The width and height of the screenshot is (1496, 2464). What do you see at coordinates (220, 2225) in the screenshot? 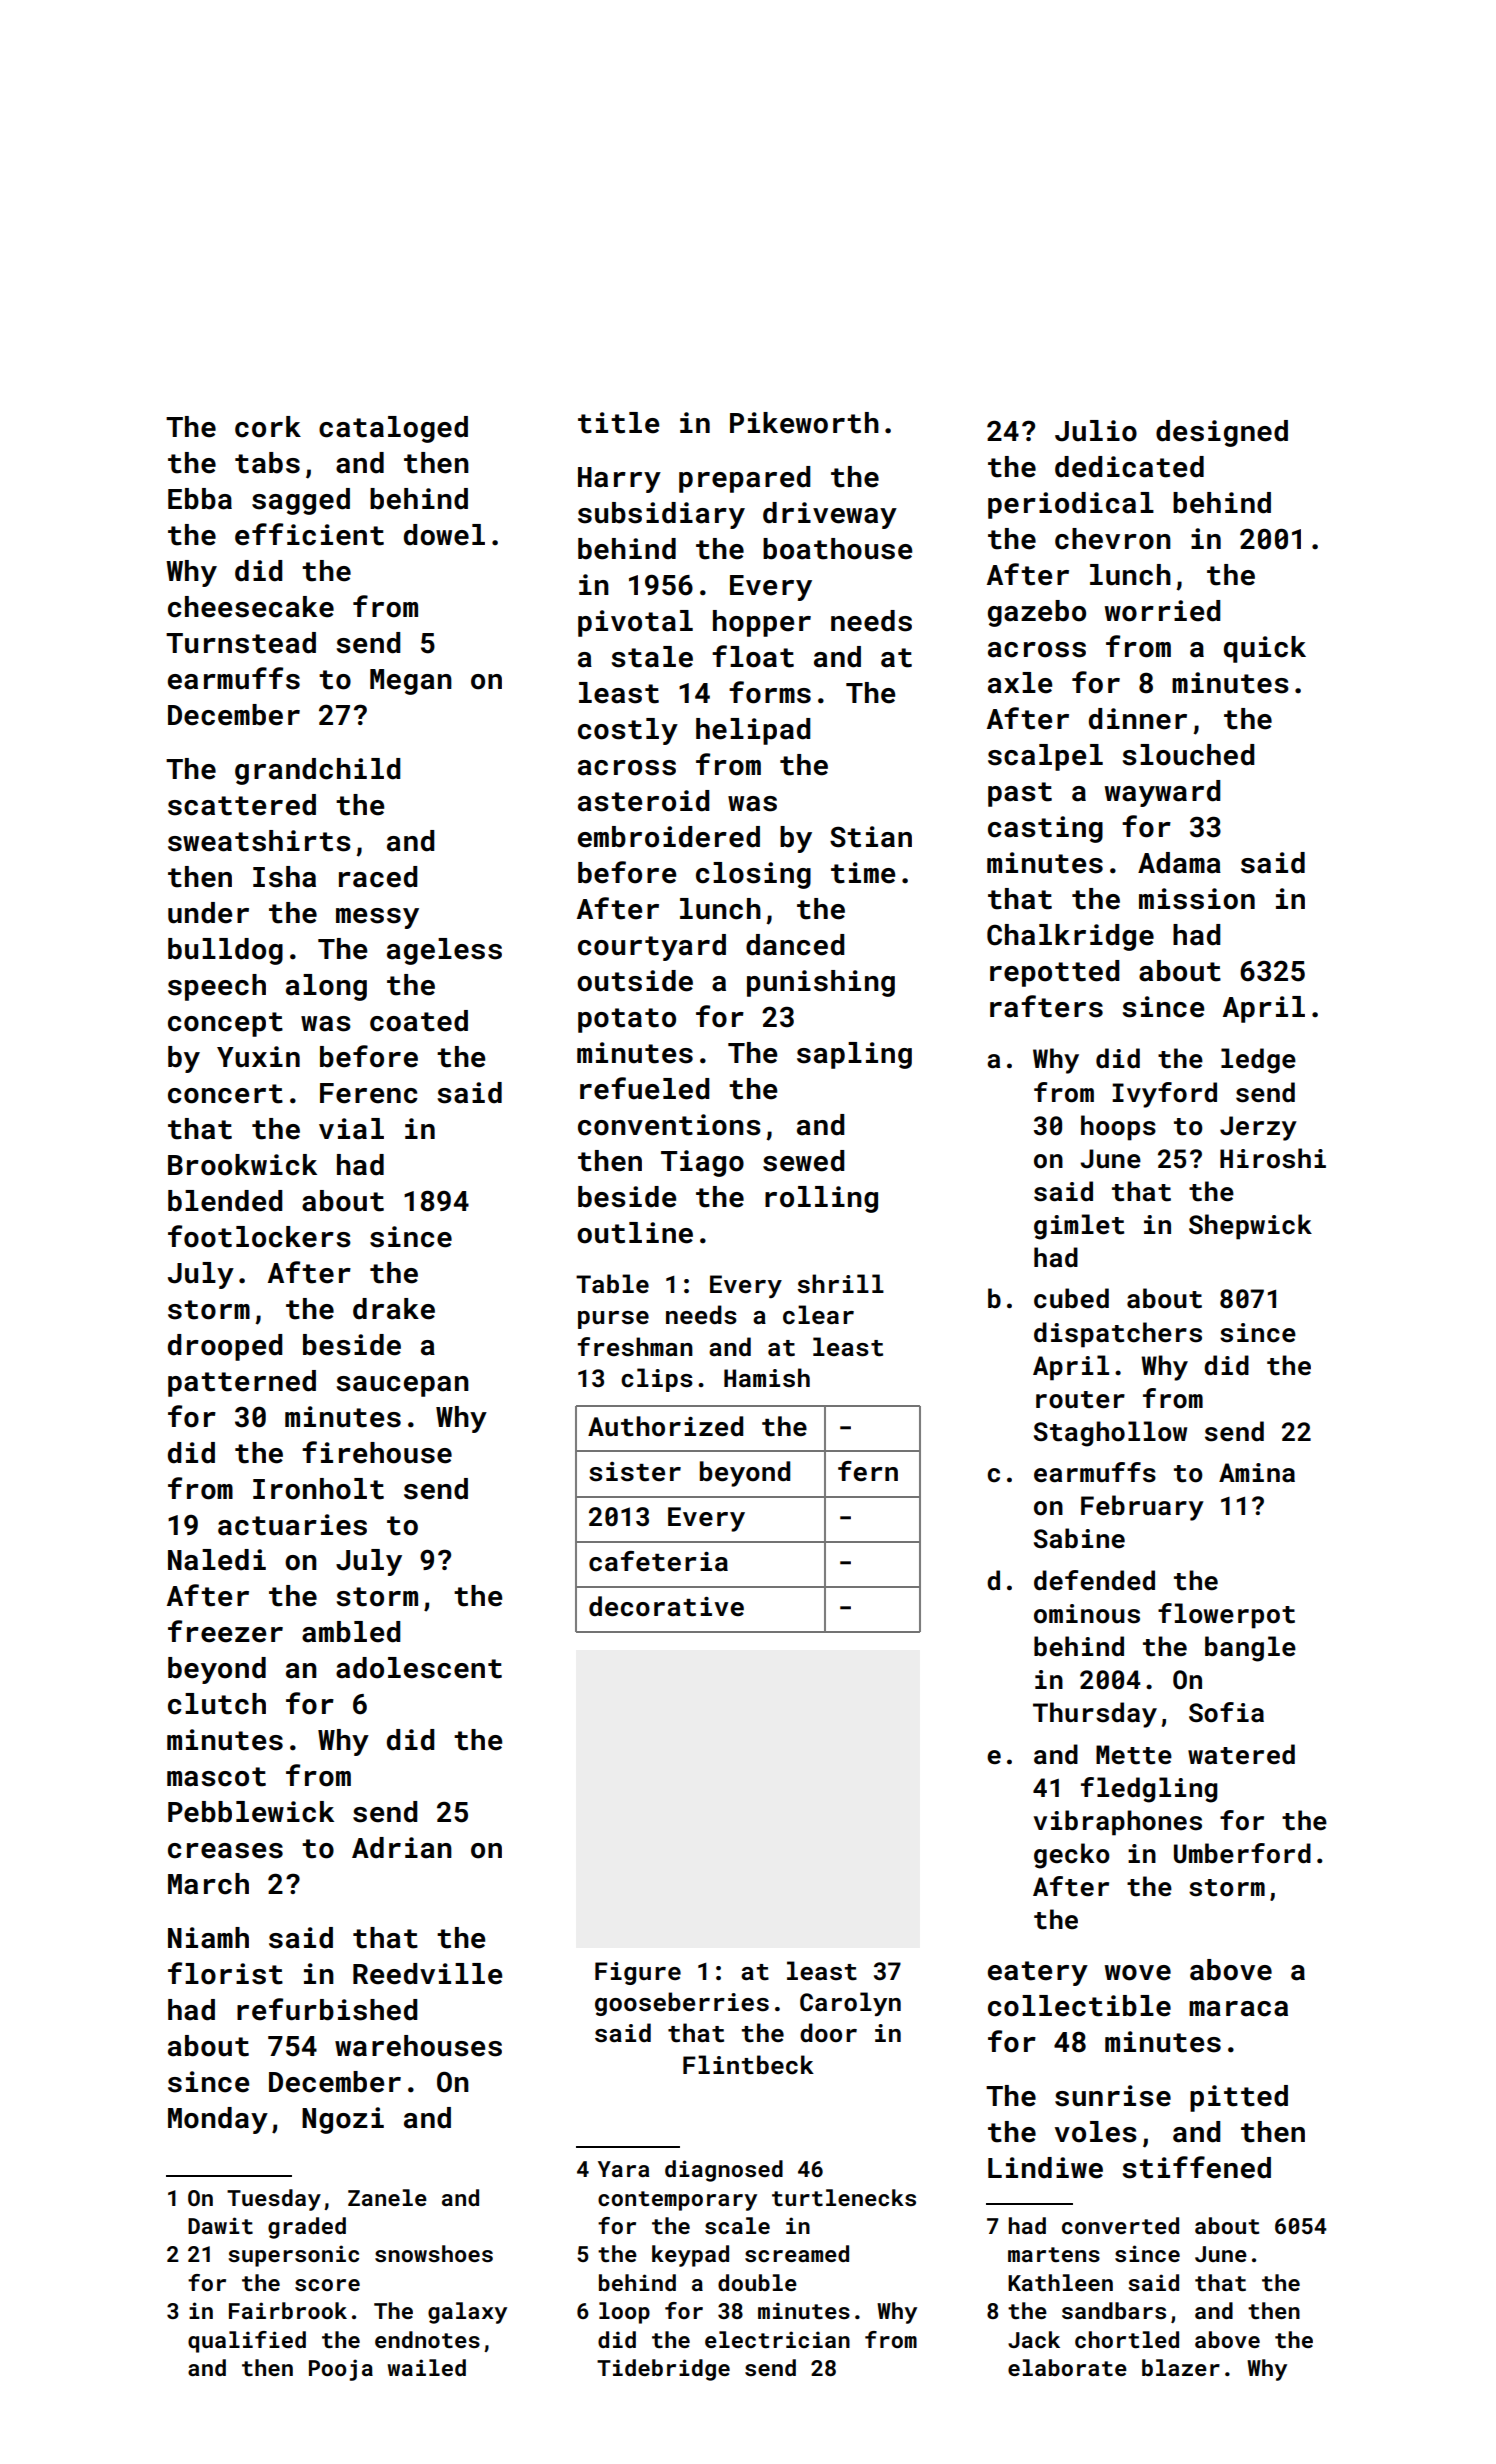
I see `Dawit` at bounding box center [220, 2225].
